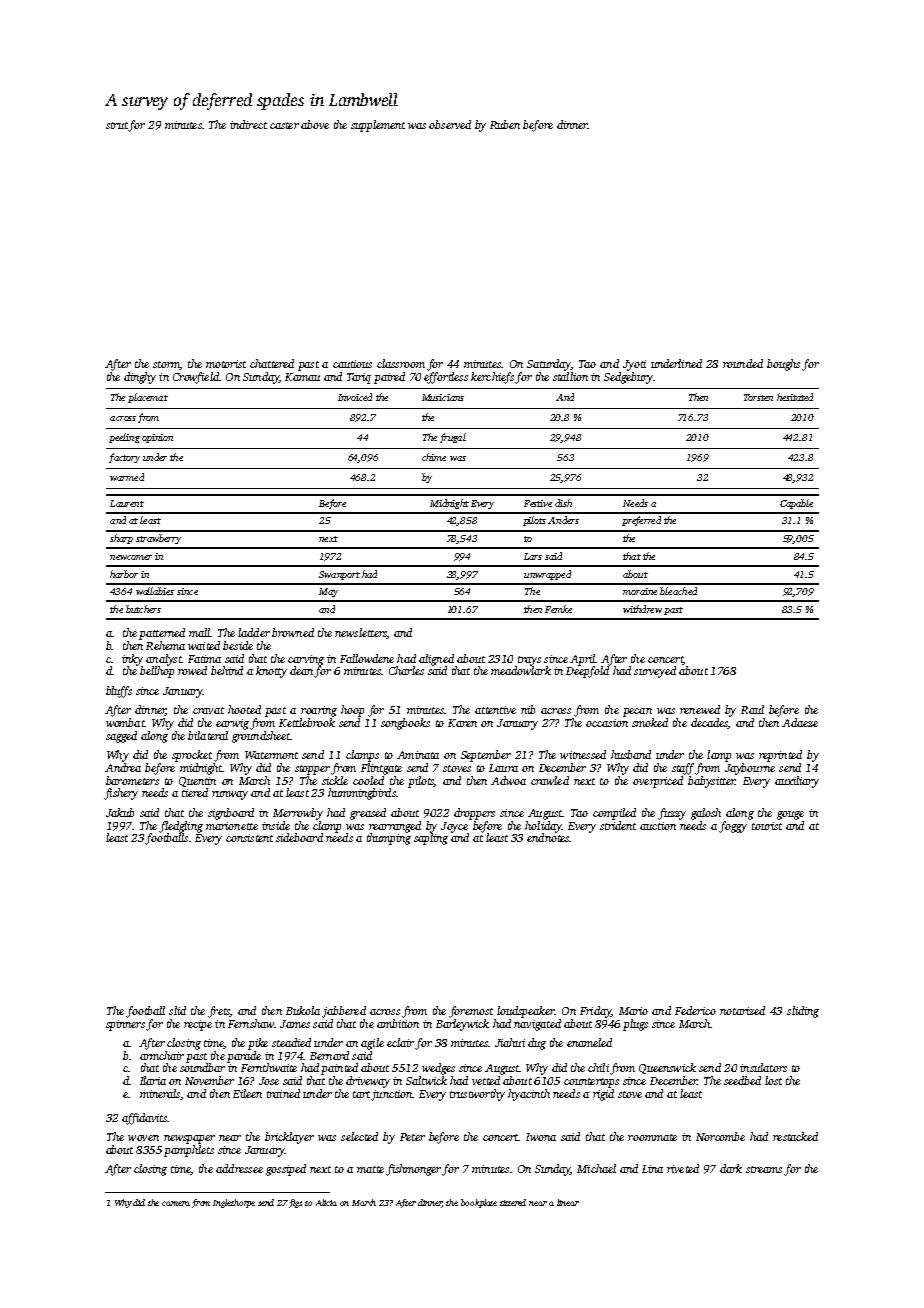  What do you see at coordinates (248, 124) in the image?
I see `indirect` at bounding box center [248, 124].
